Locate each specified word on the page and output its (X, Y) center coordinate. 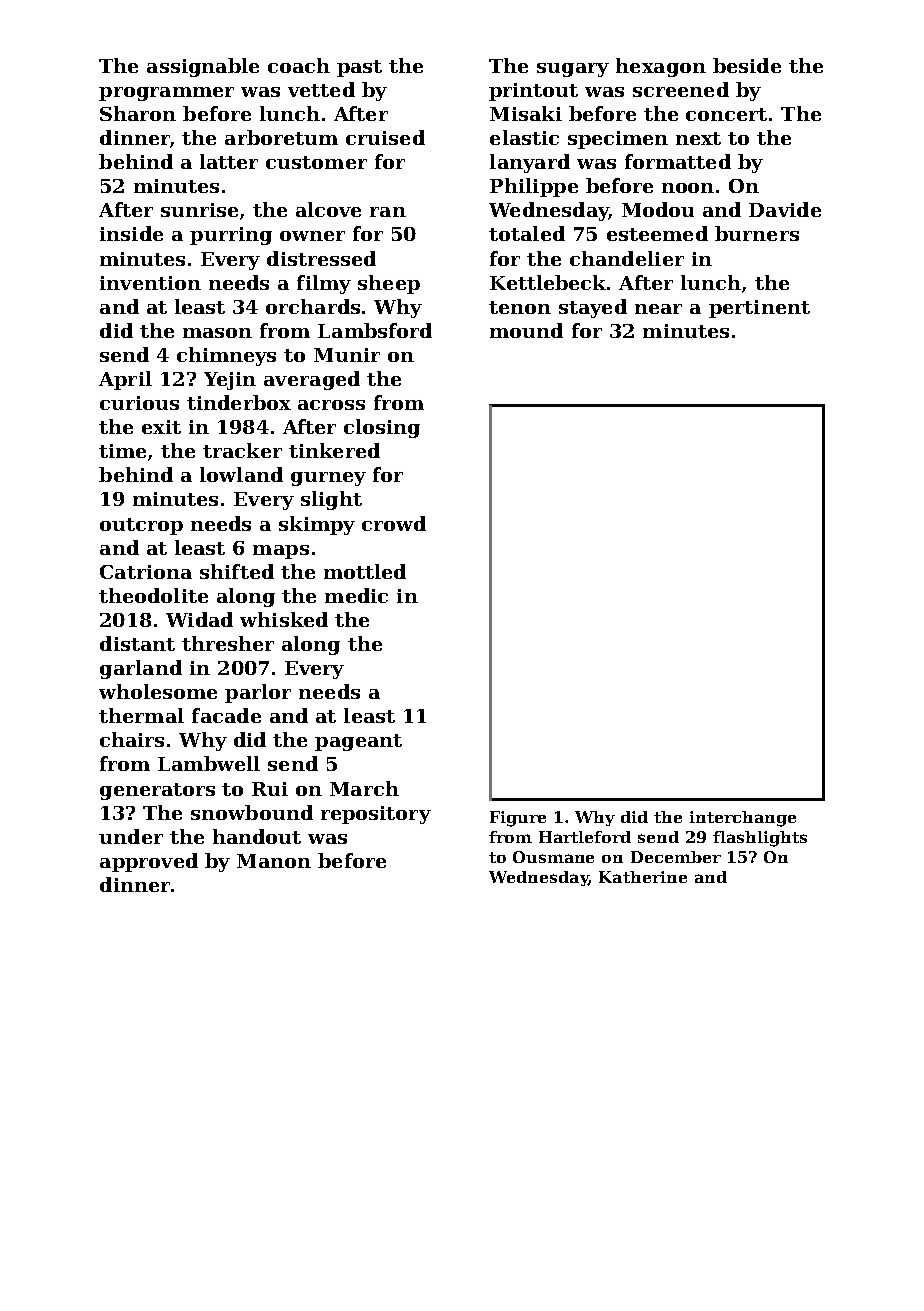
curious (139, 403)
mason (217, 333)
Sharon (138, 113)
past (359, 68)
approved (149, 862)
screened (681, 89)
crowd (394, 523)
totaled (527, 233)
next (698, 138)
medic (356, 595)
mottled (365, 571)
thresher (228, 643)
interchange (743, 819)
